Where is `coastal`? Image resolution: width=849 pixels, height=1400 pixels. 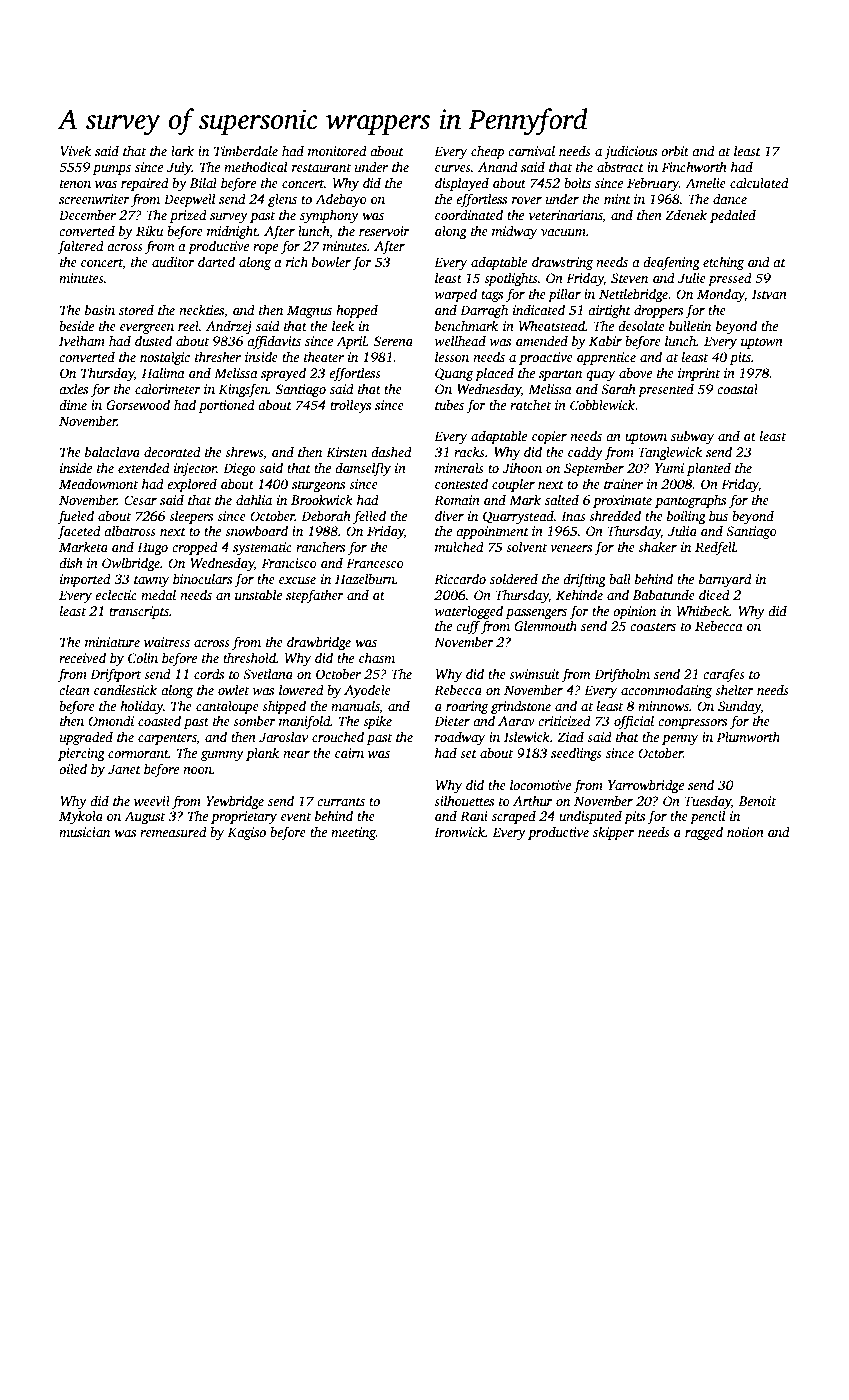 coastal is located at coordinates (737, 389).
